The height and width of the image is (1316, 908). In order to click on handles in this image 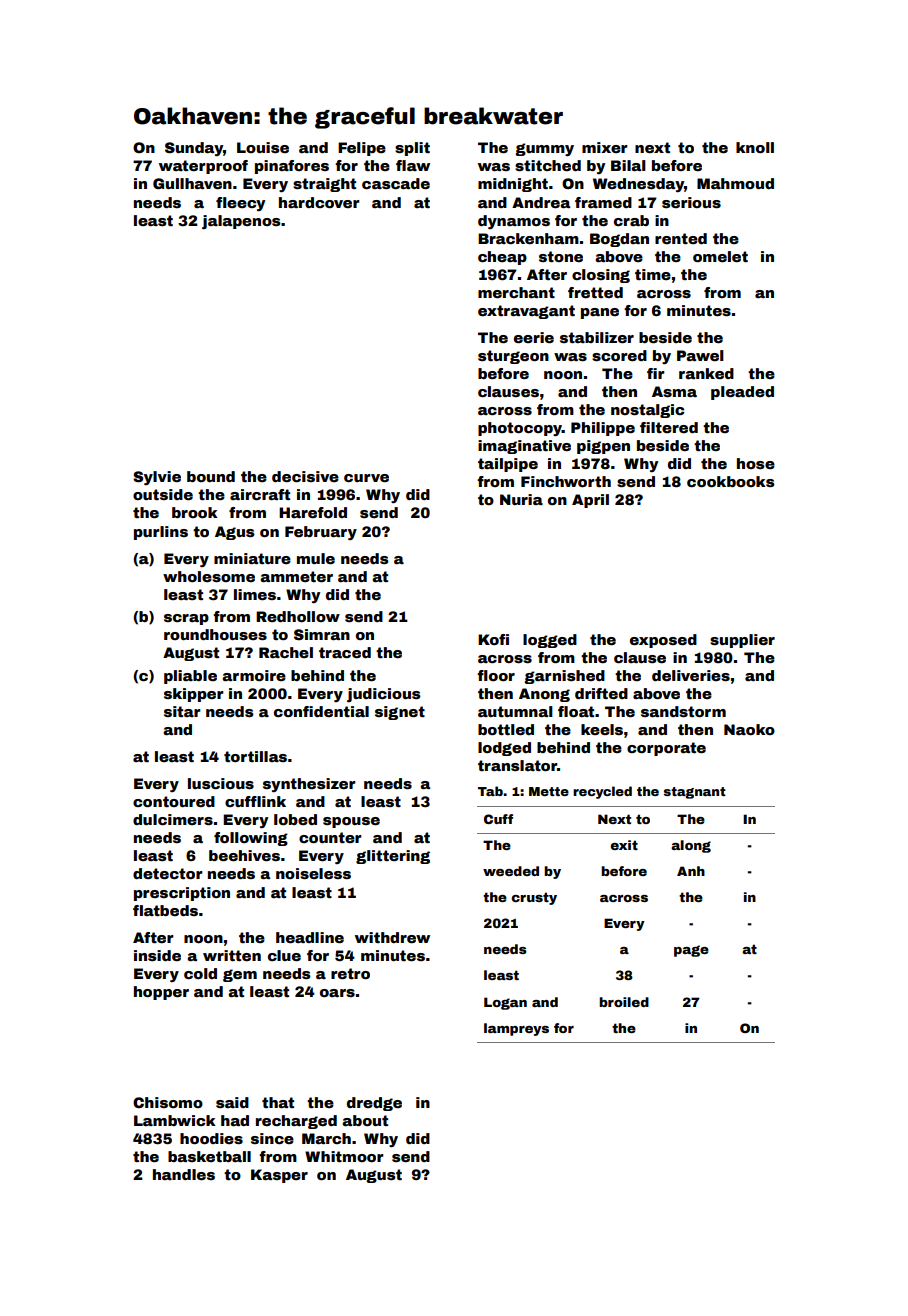, I will do `click(184, 1174)`.
